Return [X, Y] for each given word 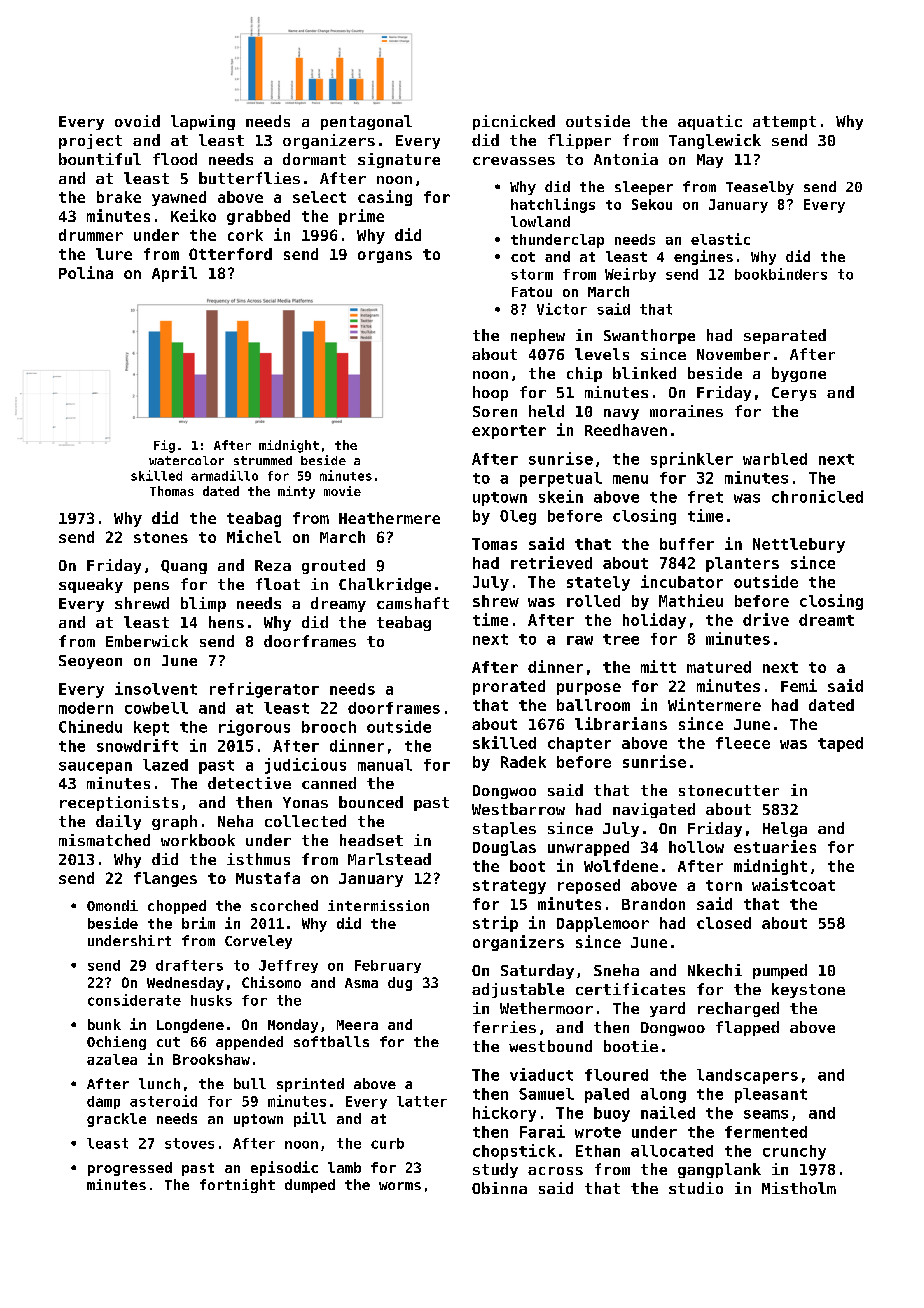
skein [561, 496]
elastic [720, 239]
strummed [263, 460]
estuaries [775, 846]
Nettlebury [799, 545]
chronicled [817, 496]
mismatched [104, 840]
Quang [184, 567]
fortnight [237, 1186]
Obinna [499, 1188]
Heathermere [389, 518]
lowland [540, 221]
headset [371, 840]
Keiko [193, 215]
